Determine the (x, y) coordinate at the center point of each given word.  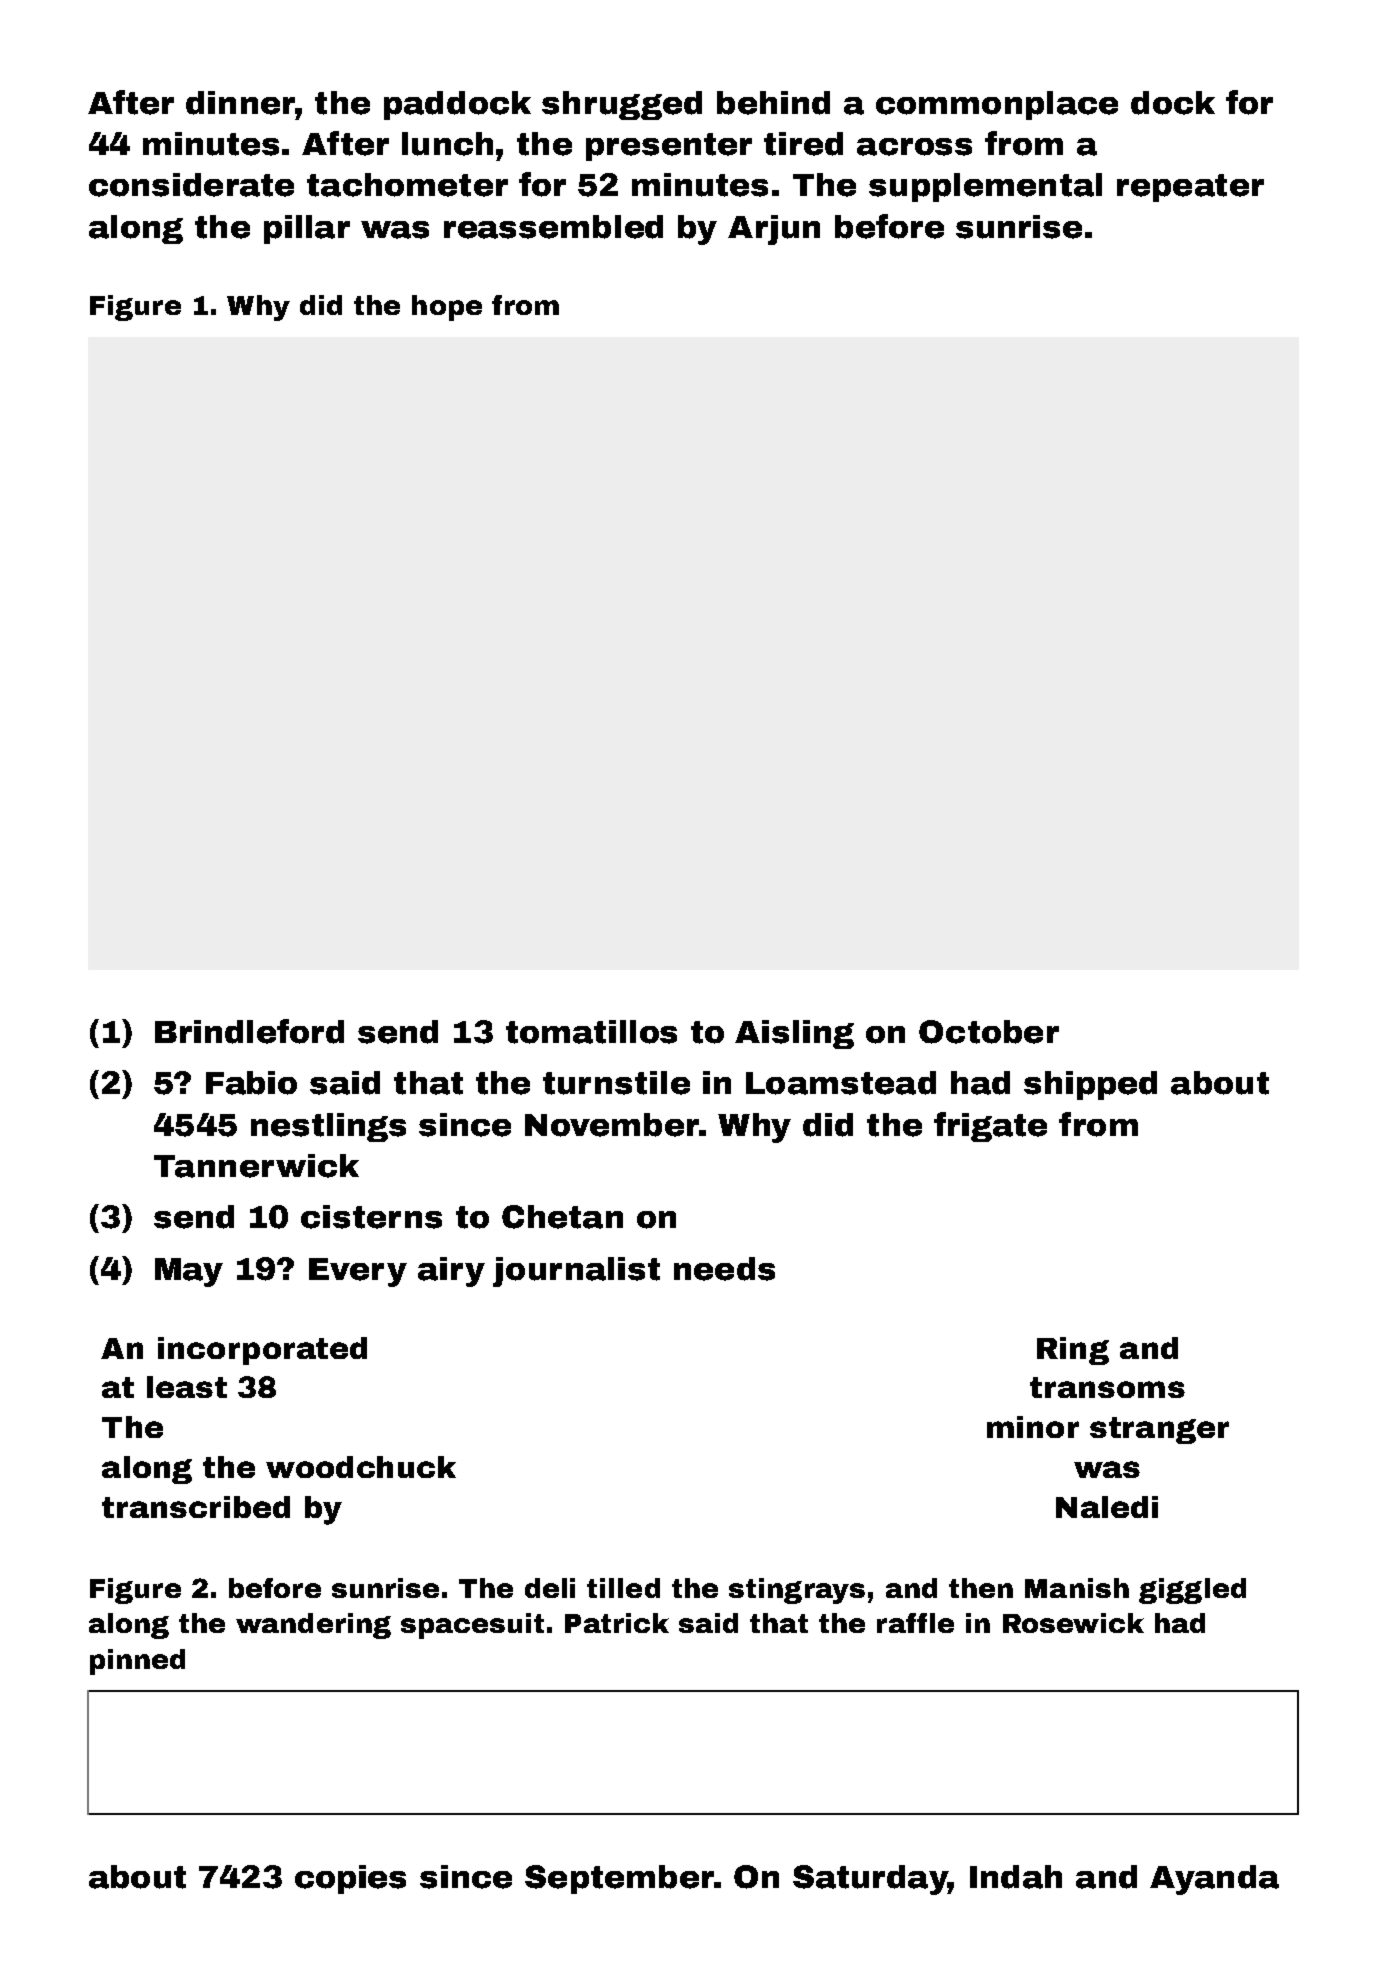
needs (724, 1269)
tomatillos (591, 1032)
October (989, 1032)
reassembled (553, 227)
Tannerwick (256, 1166)
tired (803, 144)
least (187, 1387)
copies (350, 1879)
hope (447, 308)
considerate (191, 185)
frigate (990, 1127)
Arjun (774, 230)
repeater (1190, 188)
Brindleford (249, 1031)
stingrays (797, 1591)
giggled (1192, 1591)
